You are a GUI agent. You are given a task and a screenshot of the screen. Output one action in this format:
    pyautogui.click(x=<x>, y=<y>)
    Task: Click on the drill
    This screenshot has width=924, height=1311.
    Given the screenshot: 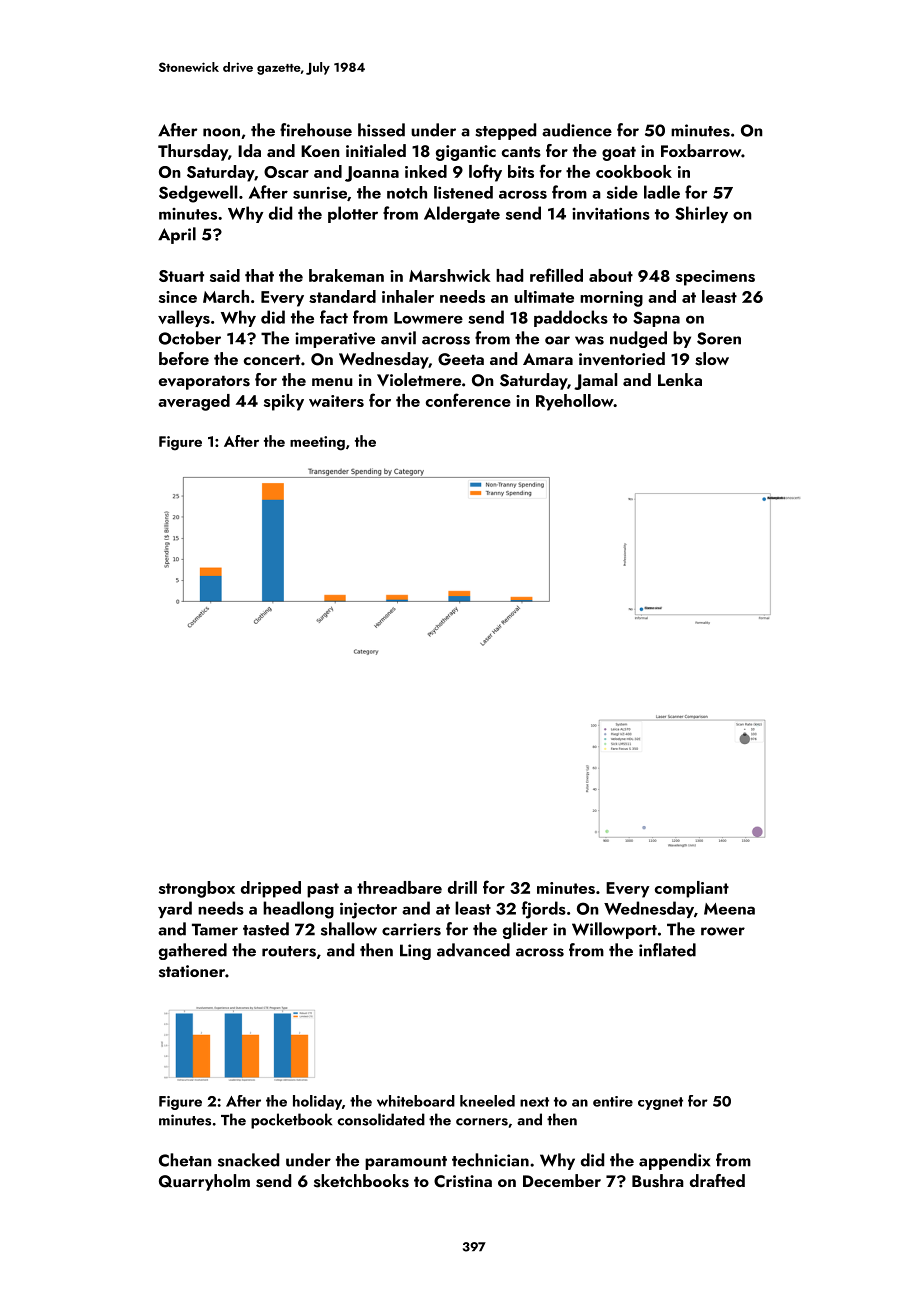 What is the action you would take?
    pyautogui.click(x=462, y=887)
